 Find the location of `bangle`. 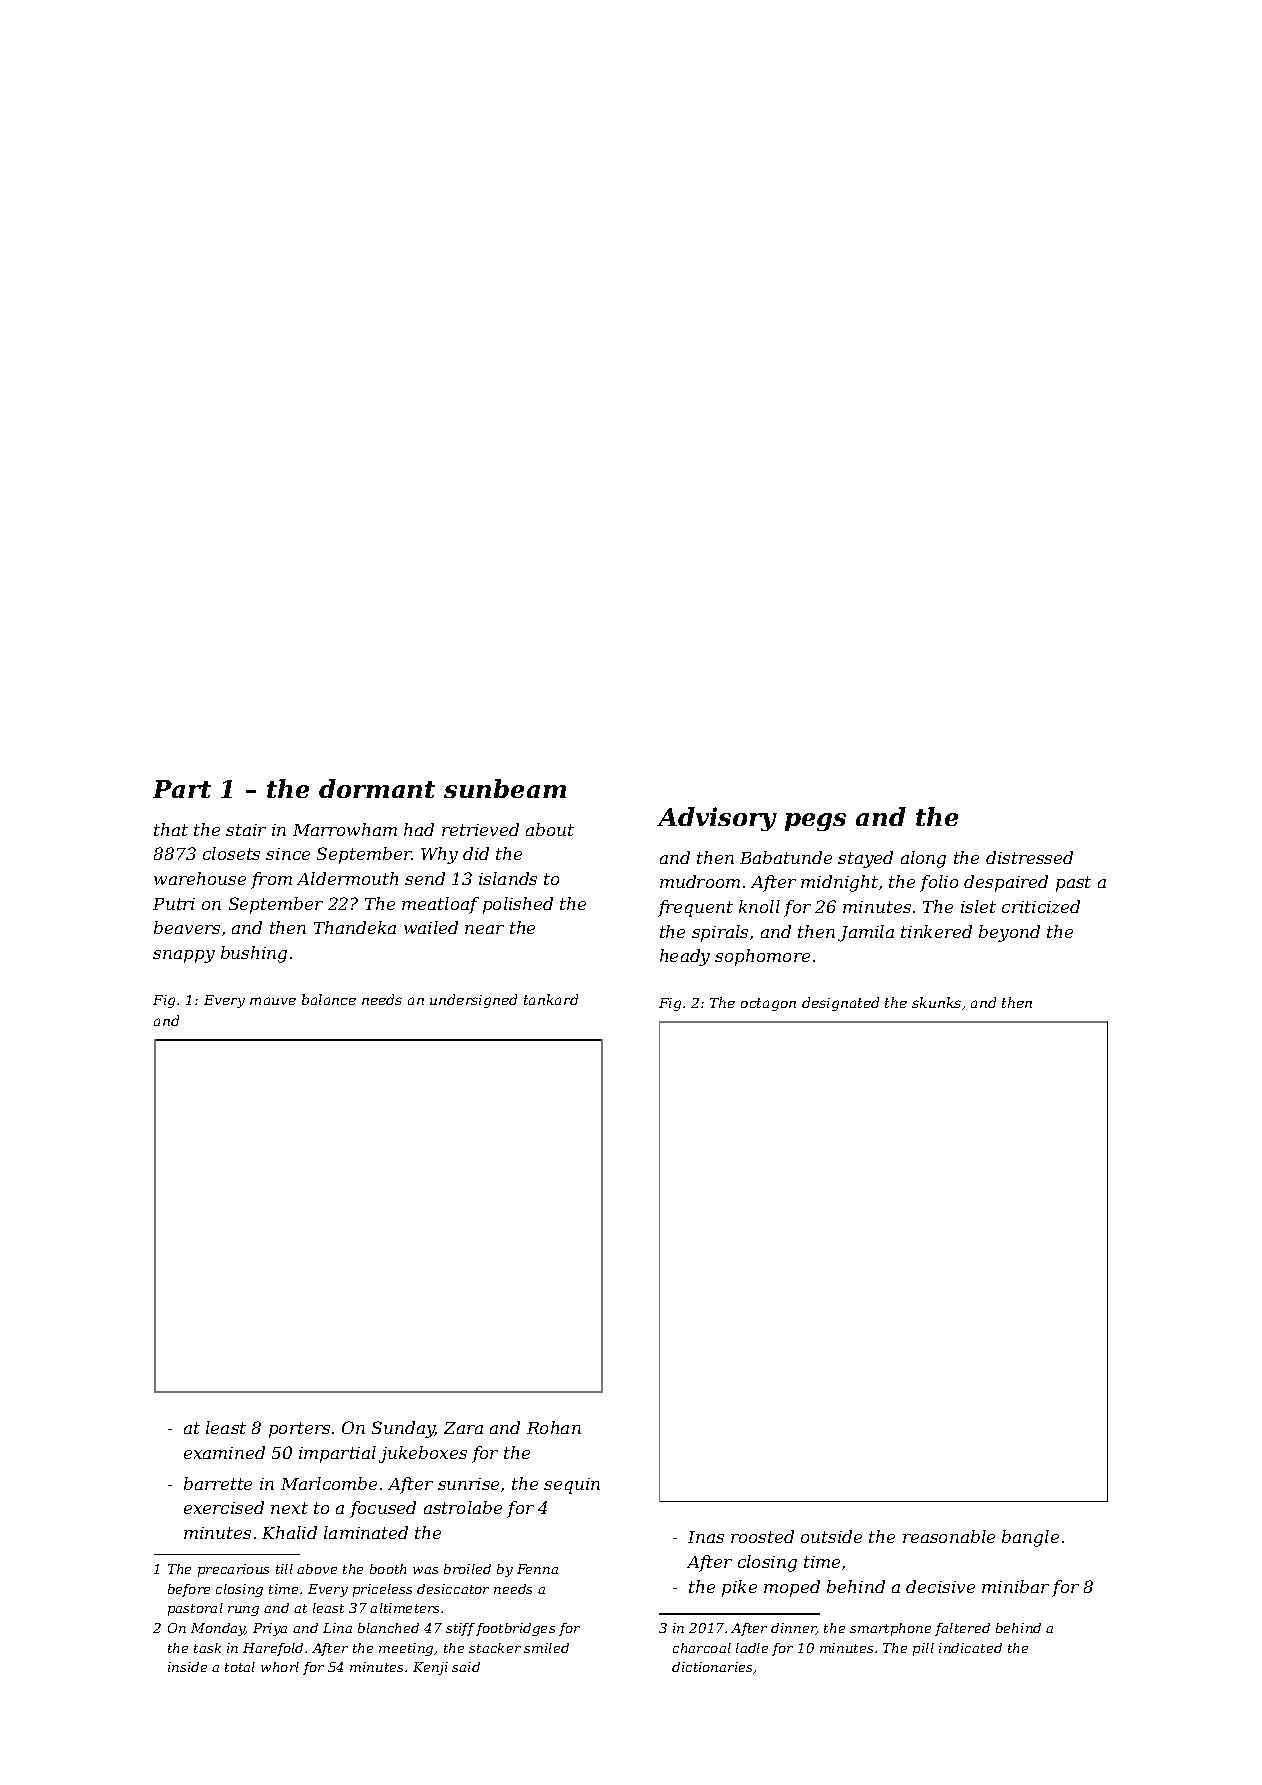

bangle is located at coordinates (1030, 1538).
